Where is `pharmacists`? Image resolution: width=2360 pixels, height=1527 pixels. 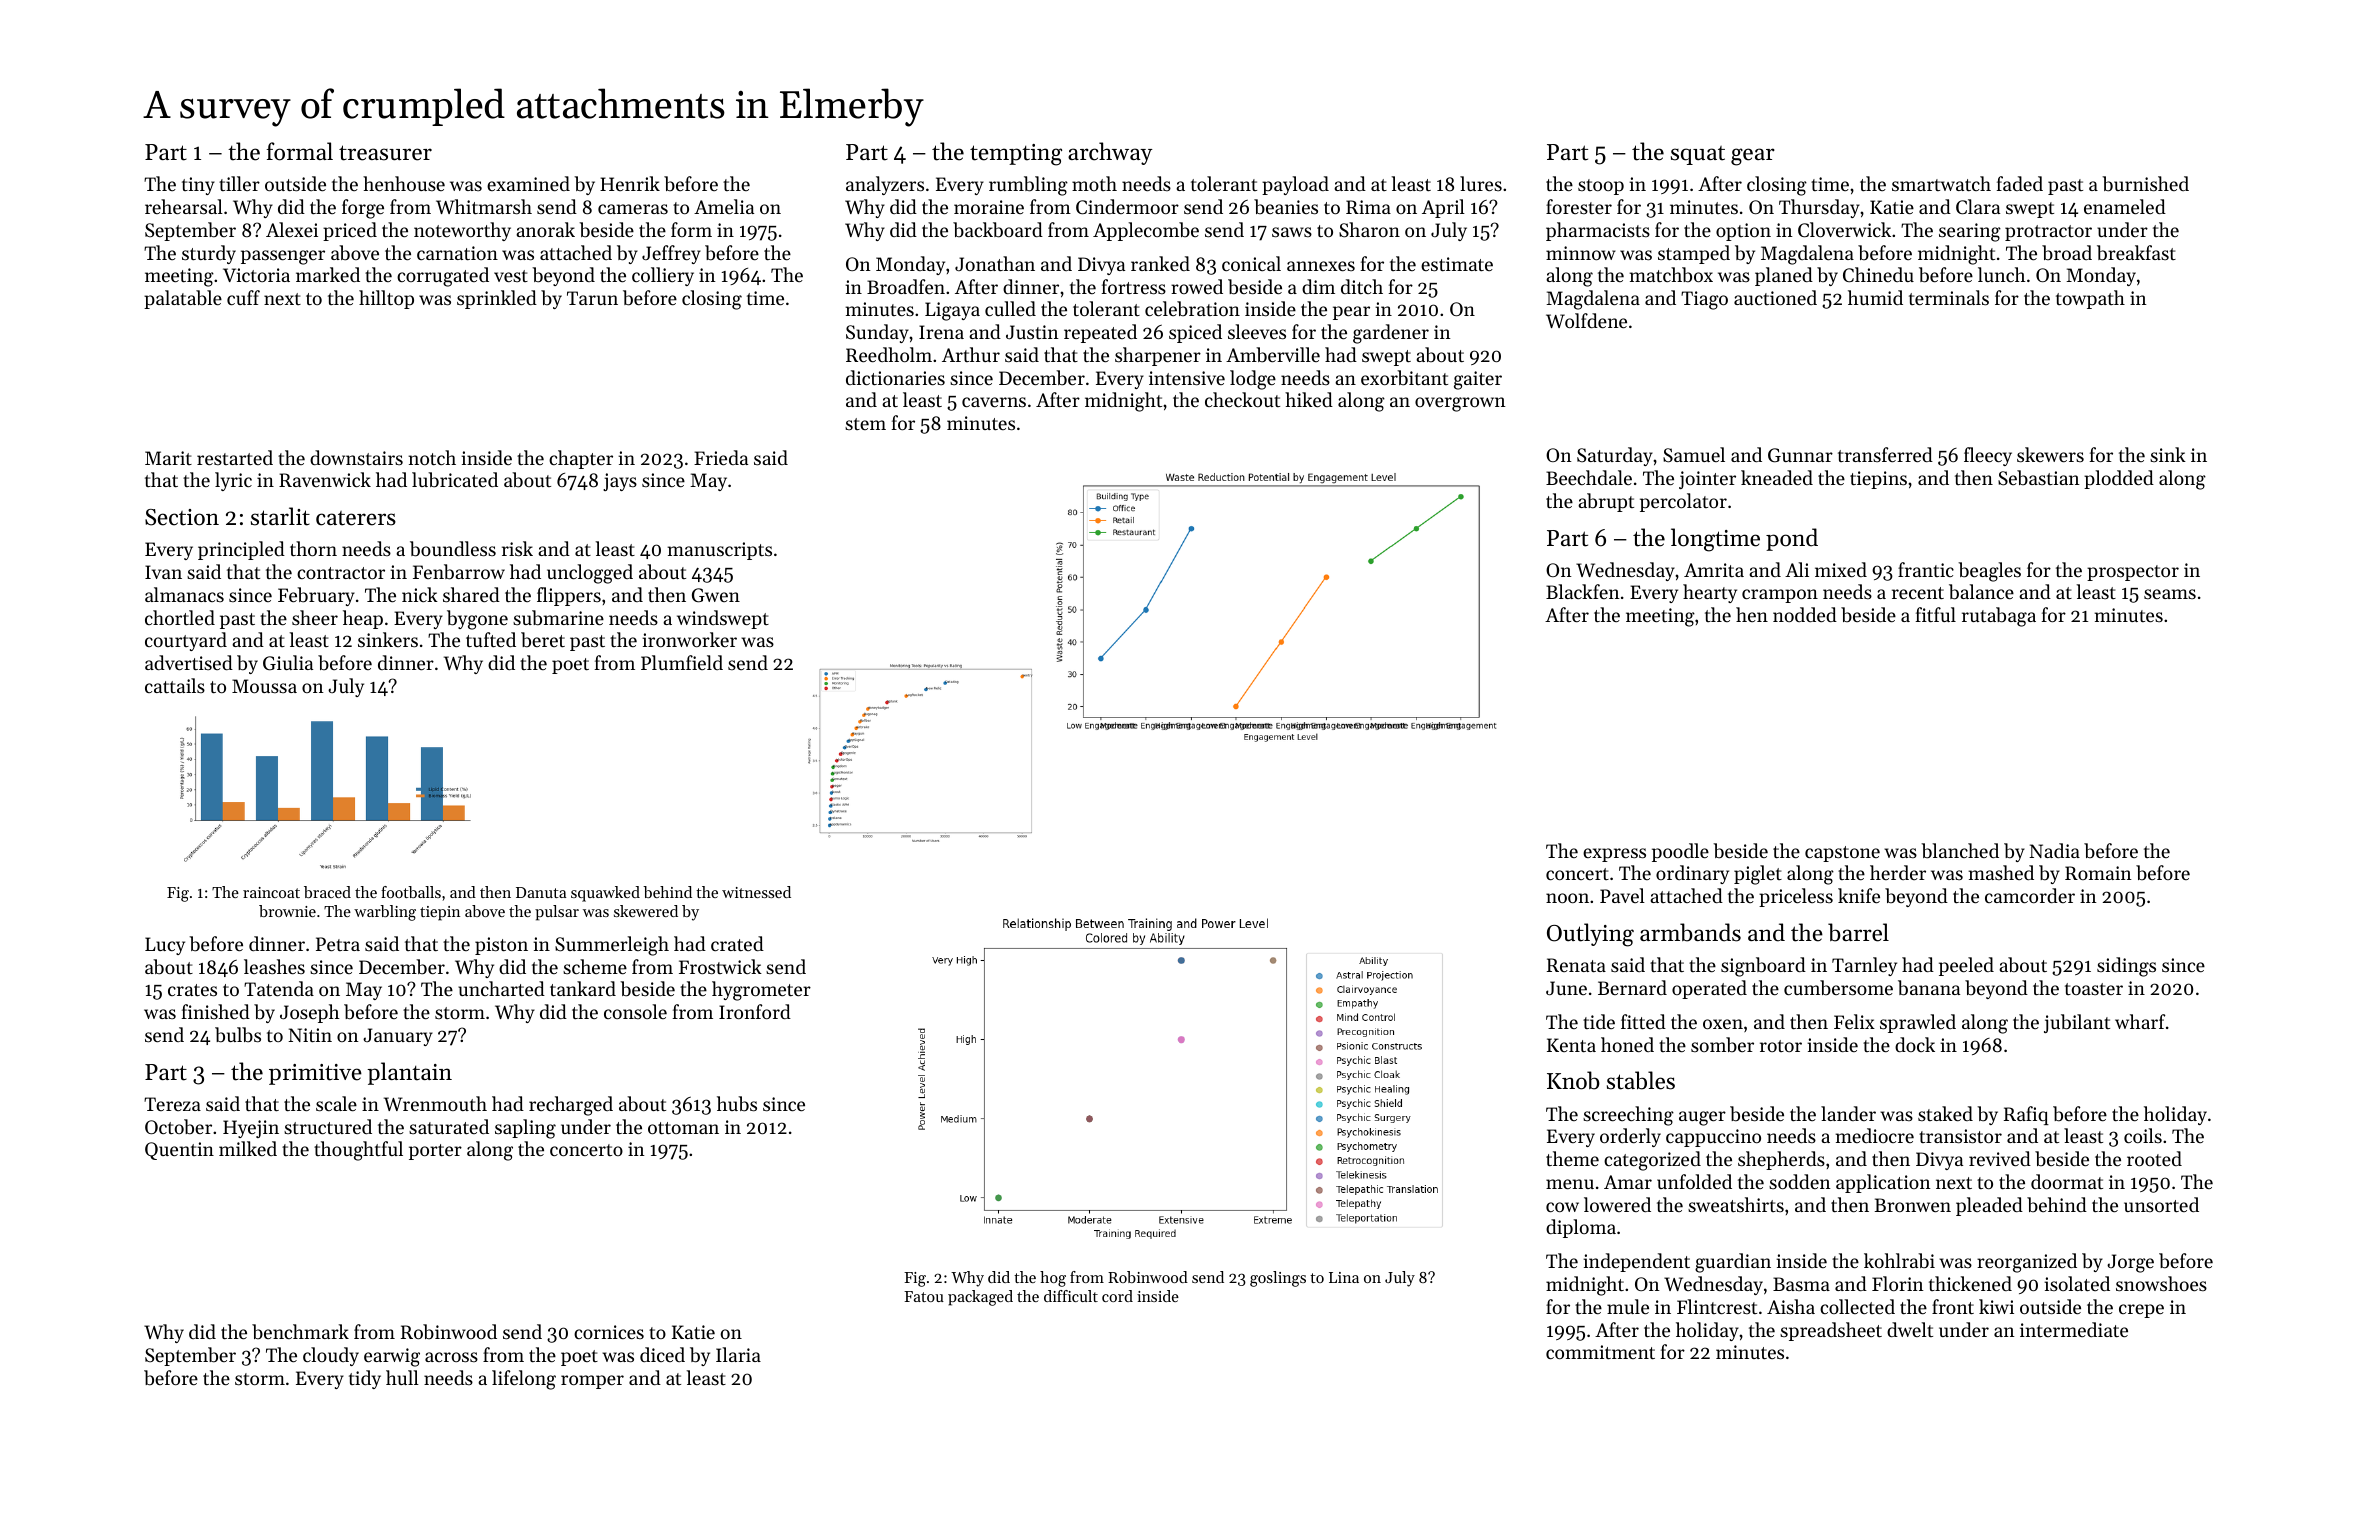 pharmacists is located at coordinates (1598, 231).
